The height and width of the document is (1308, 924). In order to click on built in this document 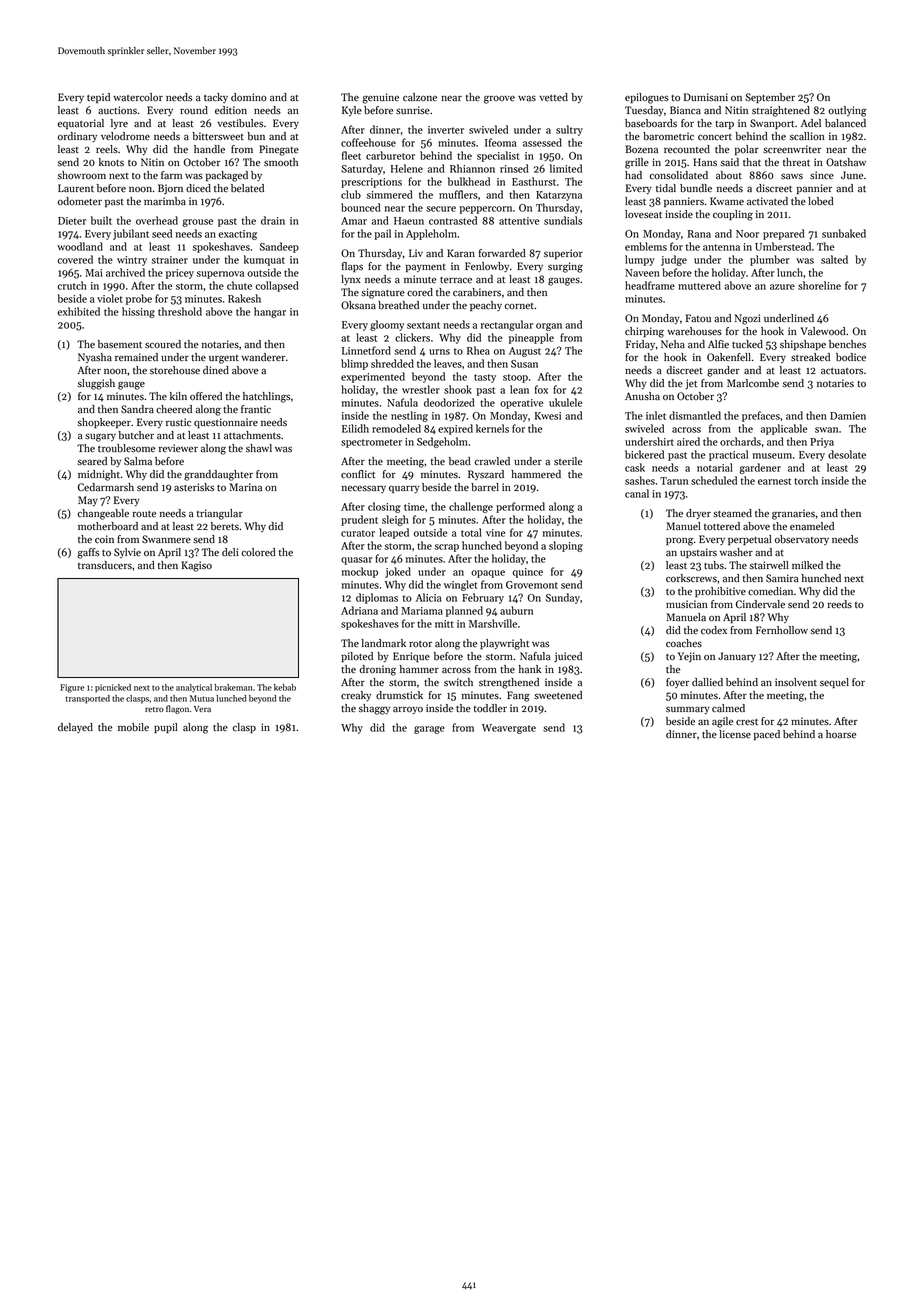, I will do `click(101, 220)`.
